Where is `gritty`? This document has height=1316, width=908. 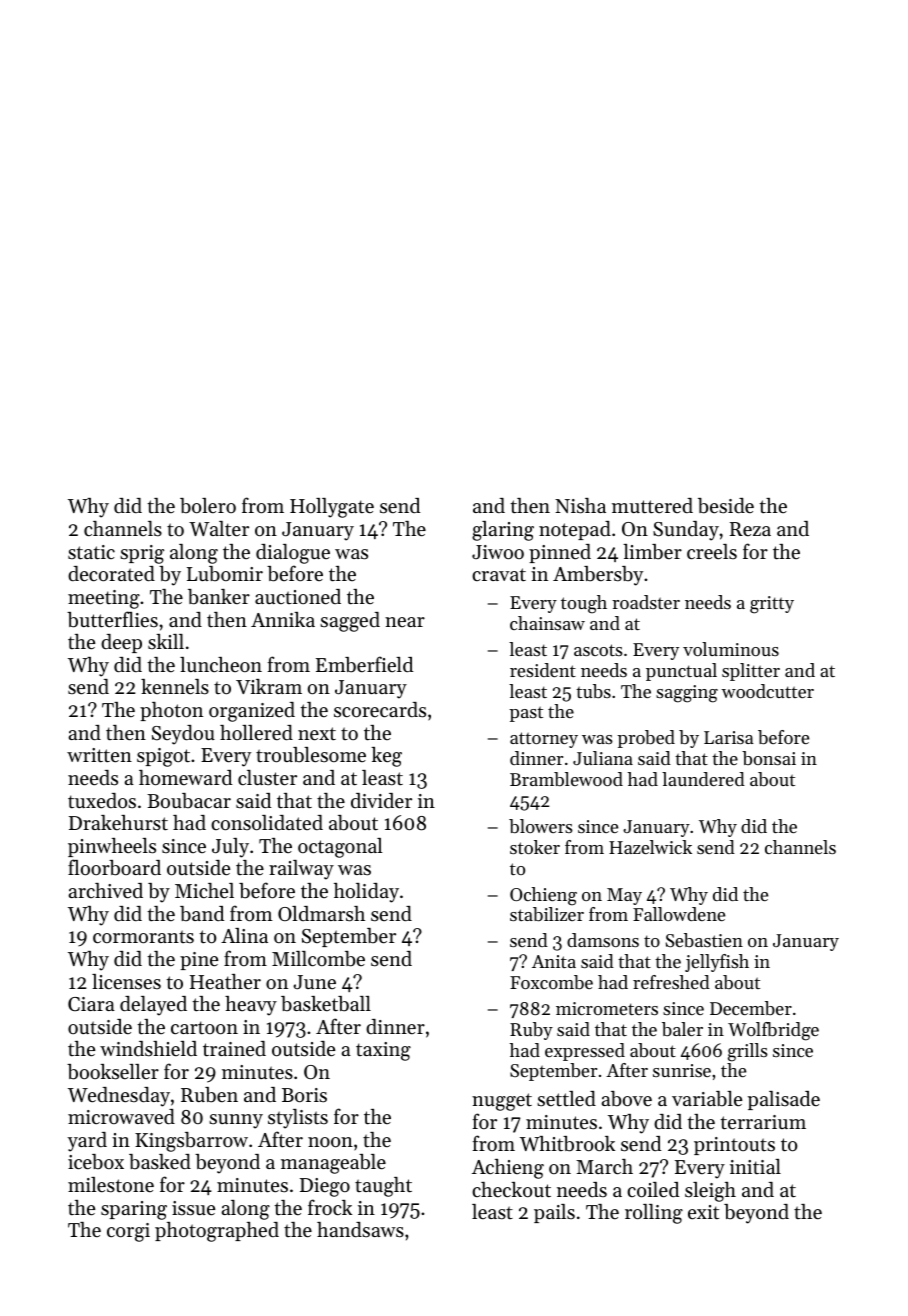 gritty is located at coordinates (772, 605).
